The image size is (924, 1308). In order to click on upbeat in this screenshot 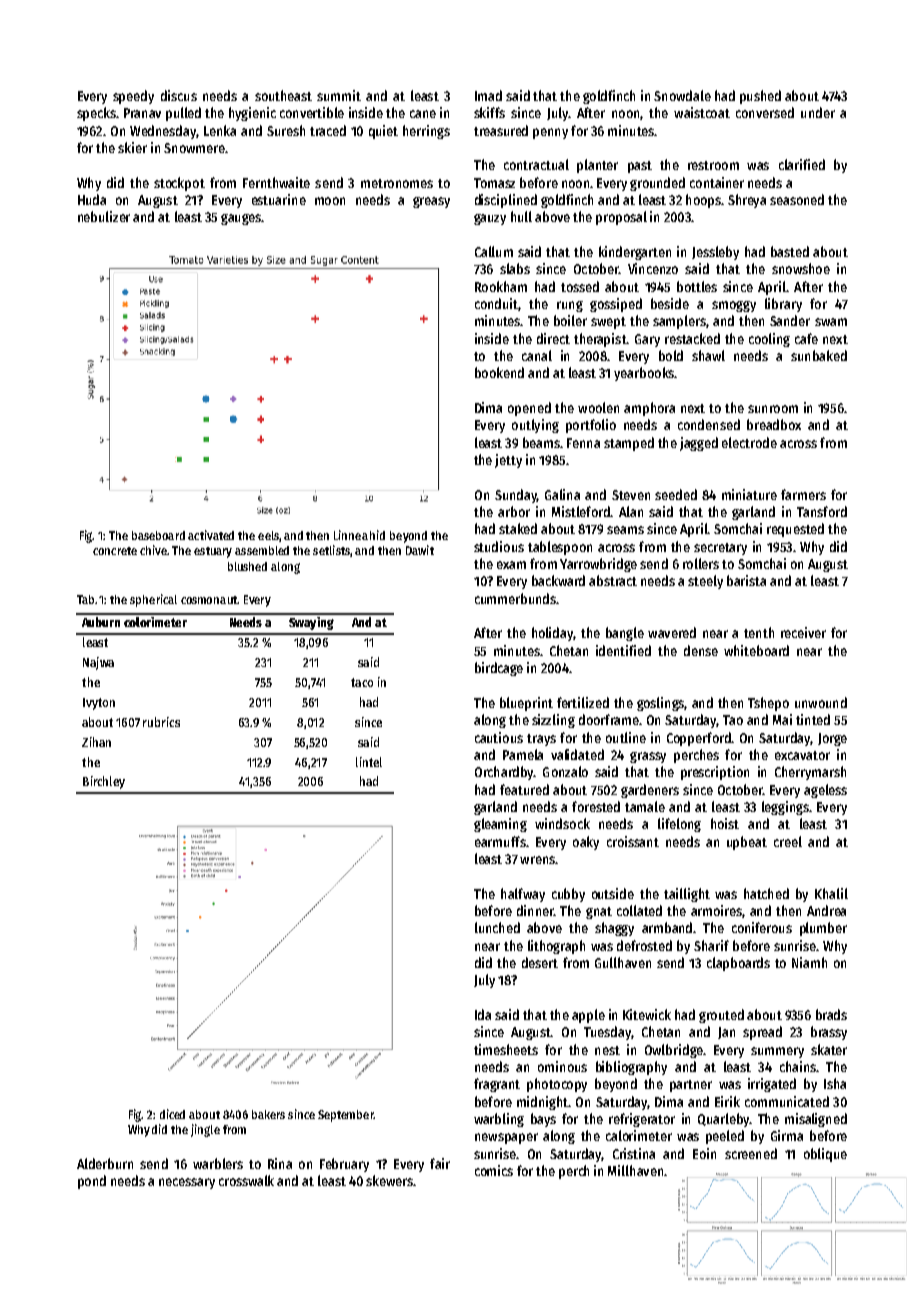, I will do `click(747, 843)`.
